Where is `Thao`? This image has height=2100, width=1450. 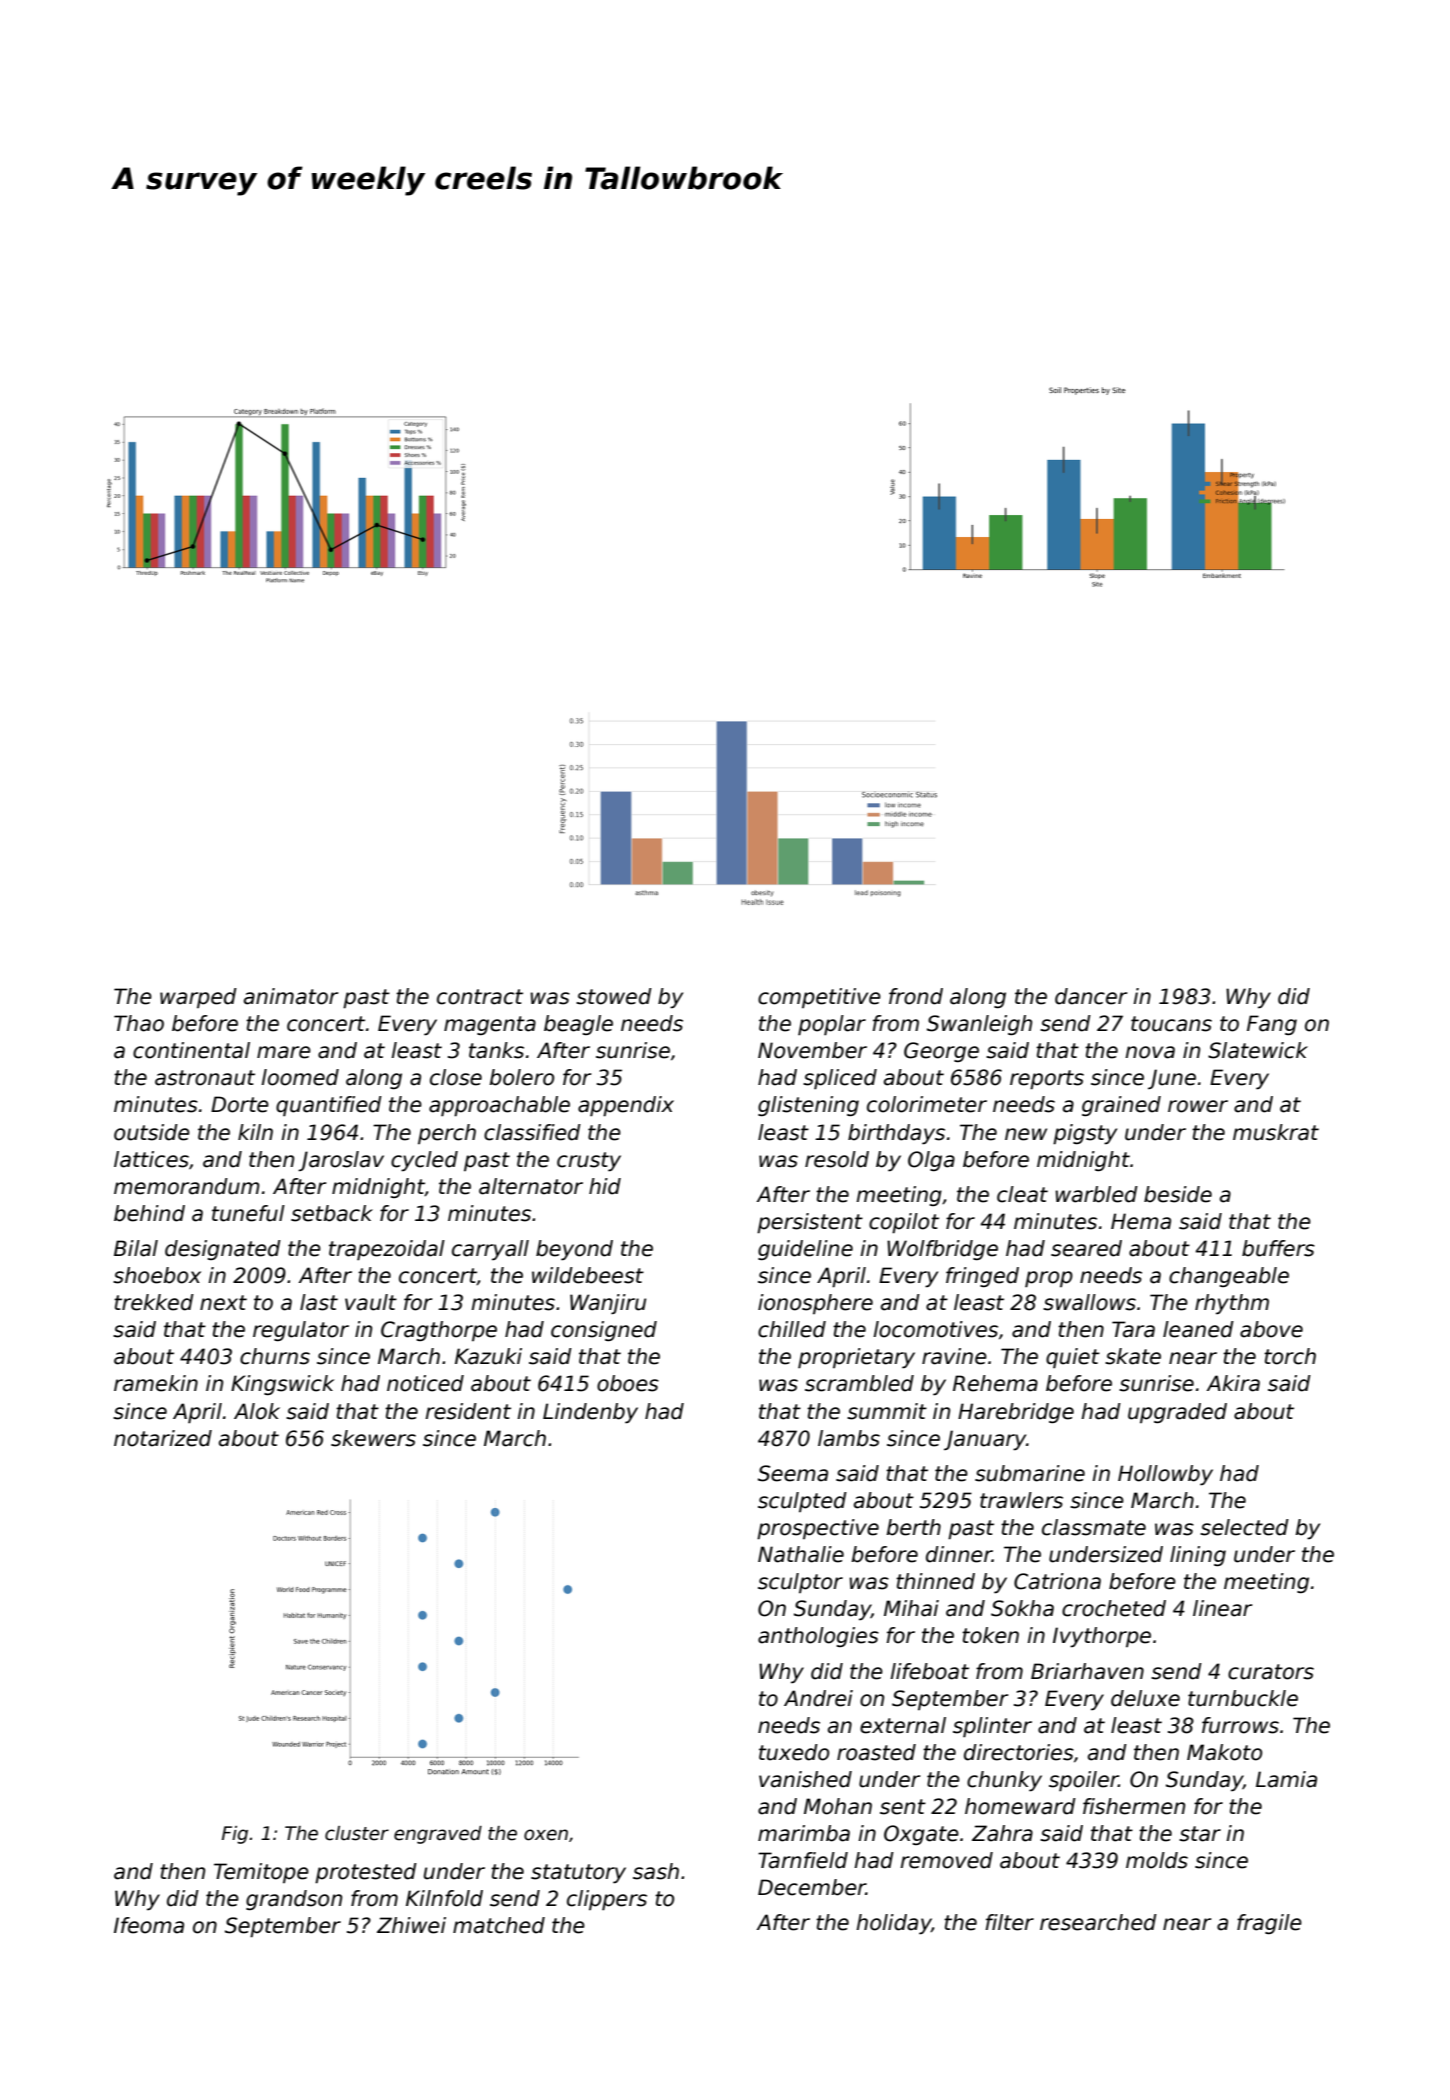
Thao is located at coordinates (139, 1023).
